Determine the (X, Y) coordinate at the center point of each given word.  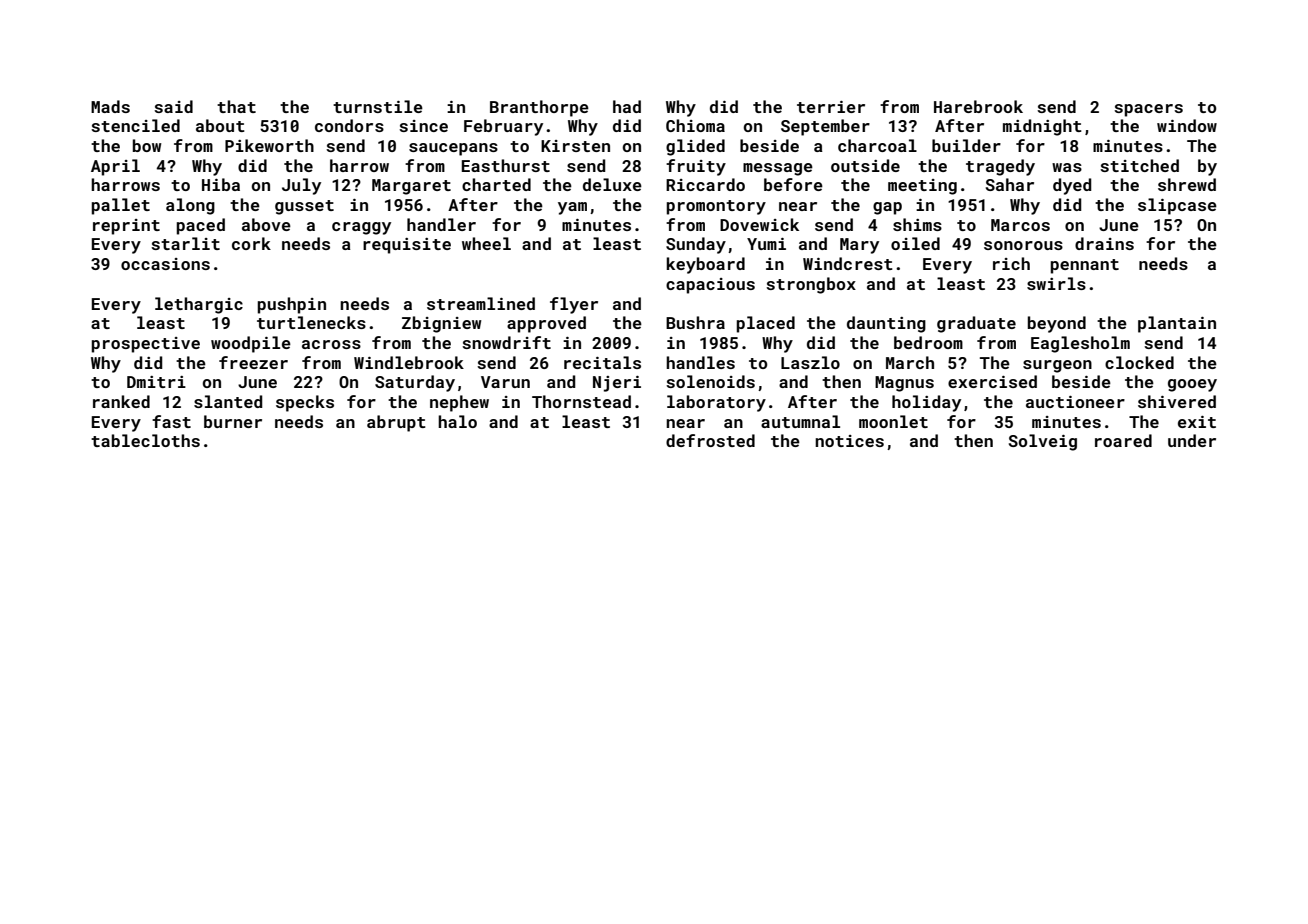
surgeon (1057, 366)
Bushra (695, 322)
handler (441, 224)
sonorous (1023, 245)
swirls (1056, 283)
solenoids (710, 381)
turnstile (378, 106)
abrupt (396, 423)
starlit (185, 243)
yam (572, 208)
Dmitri (156, 382)
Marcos (1020, 225)
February (503, 127)
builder (966, 145)
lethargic (199, 305)
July (301, 186)
